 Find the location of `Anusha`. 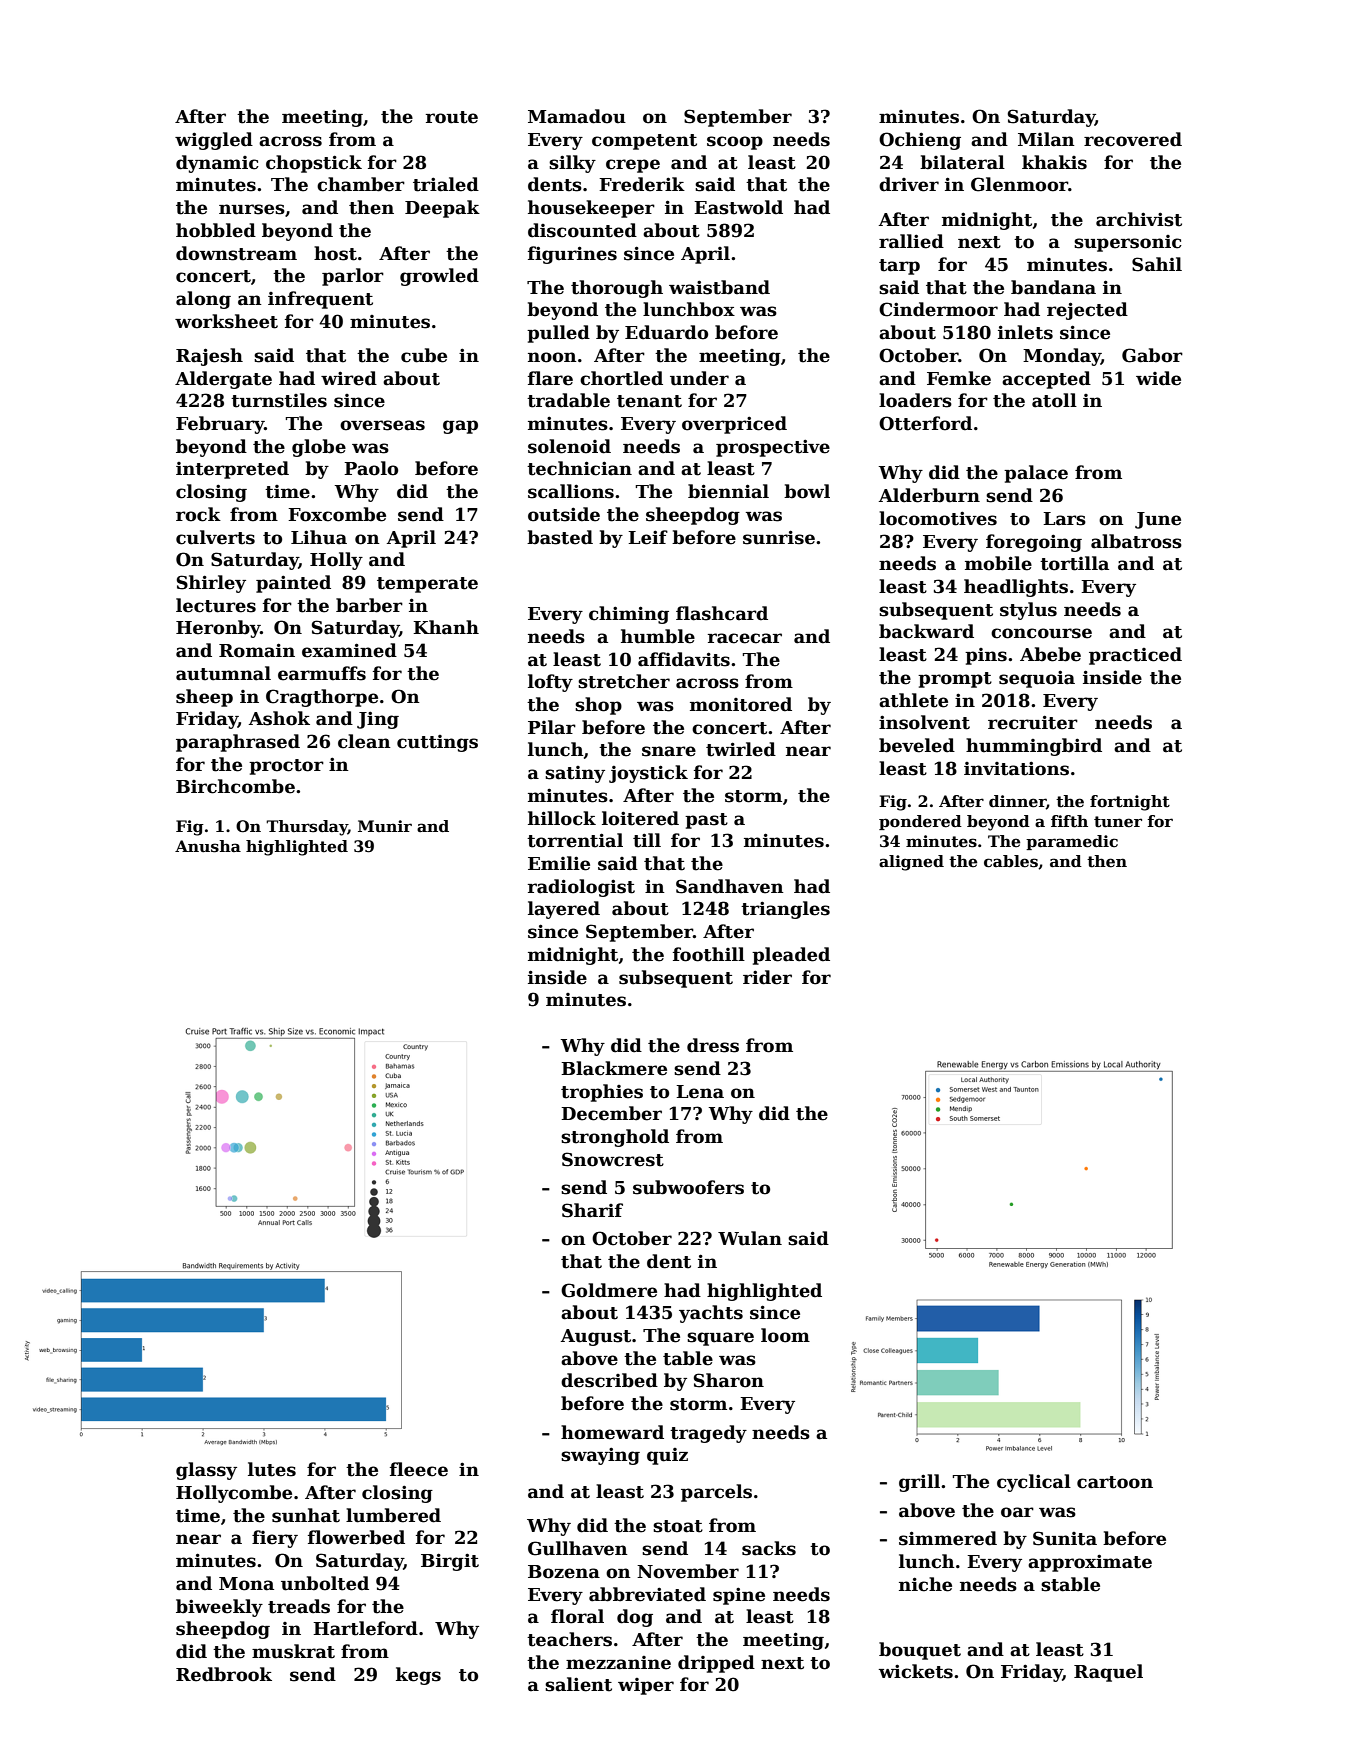

Anusha is located at coordinates (208, 846).
